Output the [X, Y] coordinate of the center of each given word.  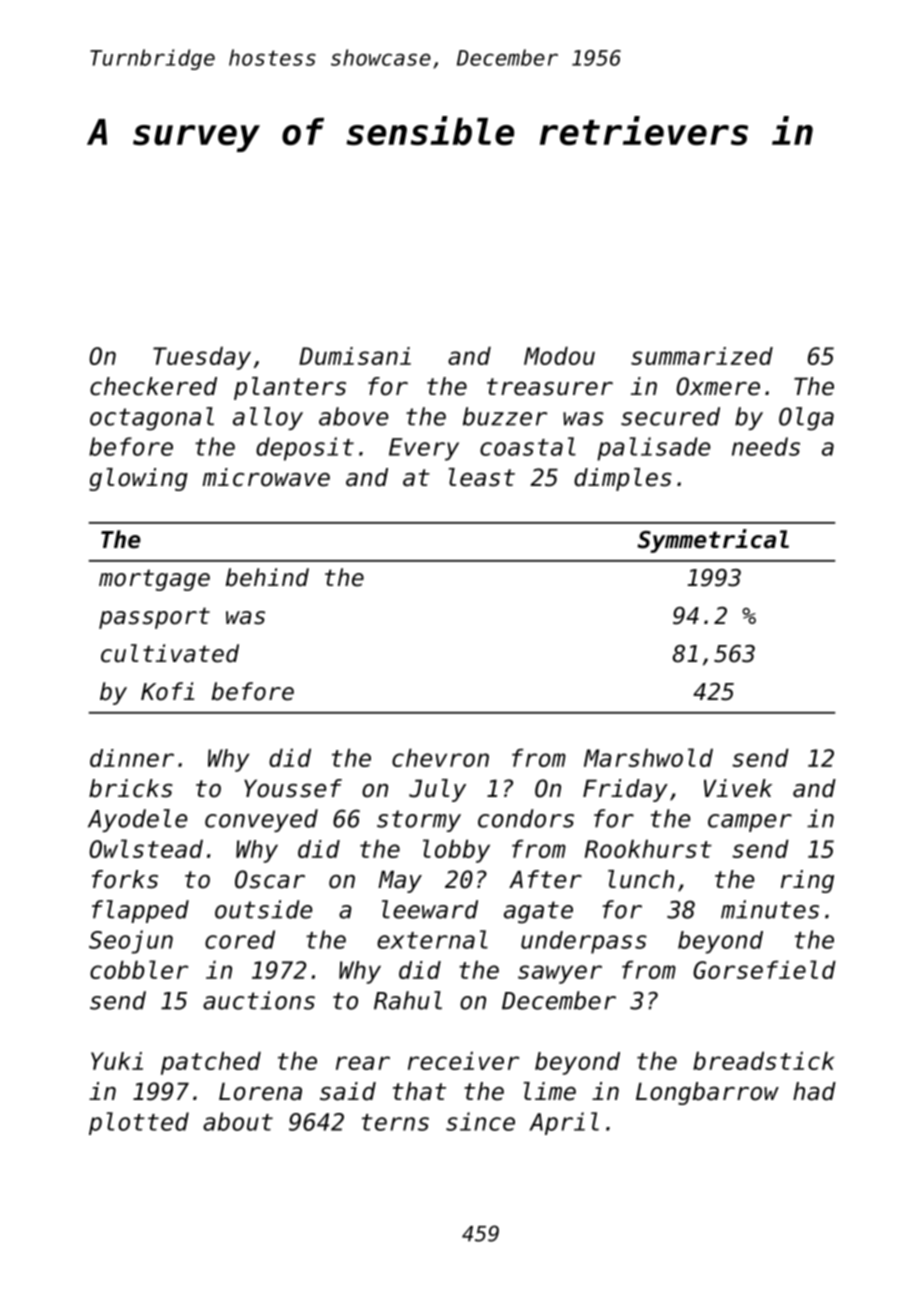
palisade [653, 449]
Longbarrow [707, 1093]
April [564, 1123]
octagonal [152, 419]
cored [240, 939]
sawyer [560, 974]
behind [267, 577]
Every [424, 449]
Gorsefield [764, 969]
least [482, 477]
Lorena [260, 1091]
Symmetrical [713, 541]
